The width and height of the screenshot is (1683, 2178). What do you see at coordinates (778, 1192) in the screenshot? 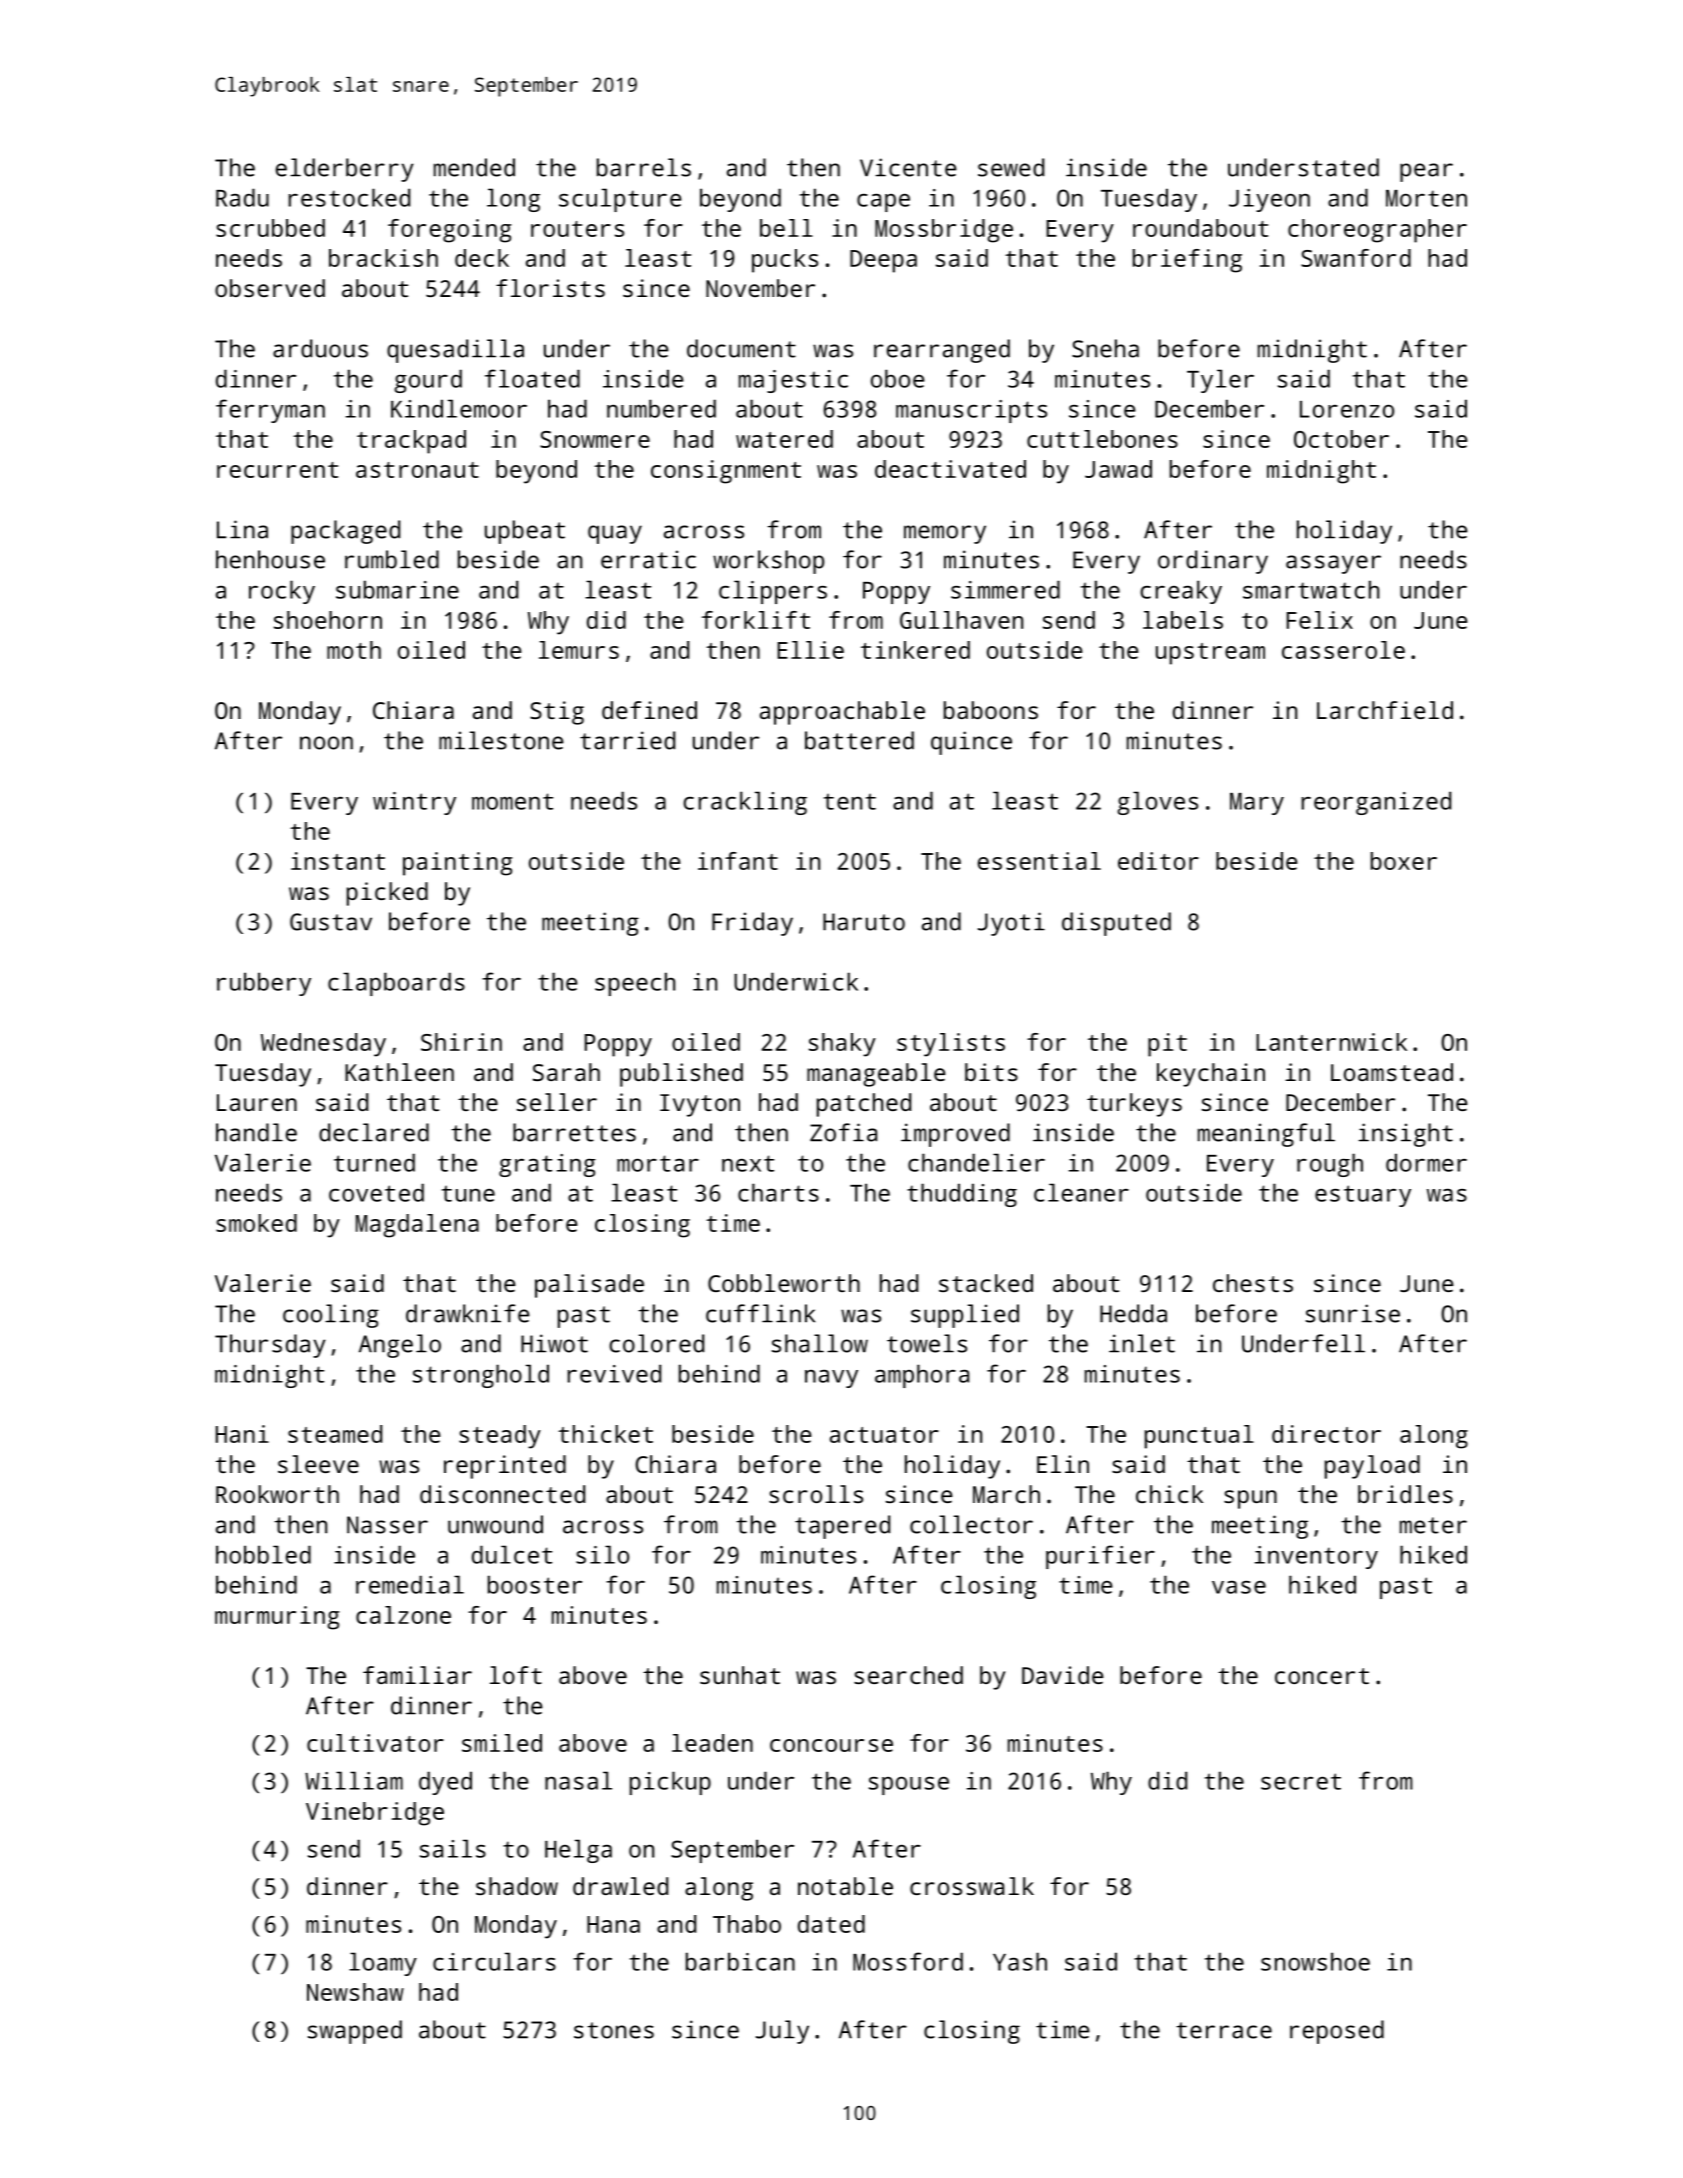
I see `charts` at bounding box center [778, 1192].
